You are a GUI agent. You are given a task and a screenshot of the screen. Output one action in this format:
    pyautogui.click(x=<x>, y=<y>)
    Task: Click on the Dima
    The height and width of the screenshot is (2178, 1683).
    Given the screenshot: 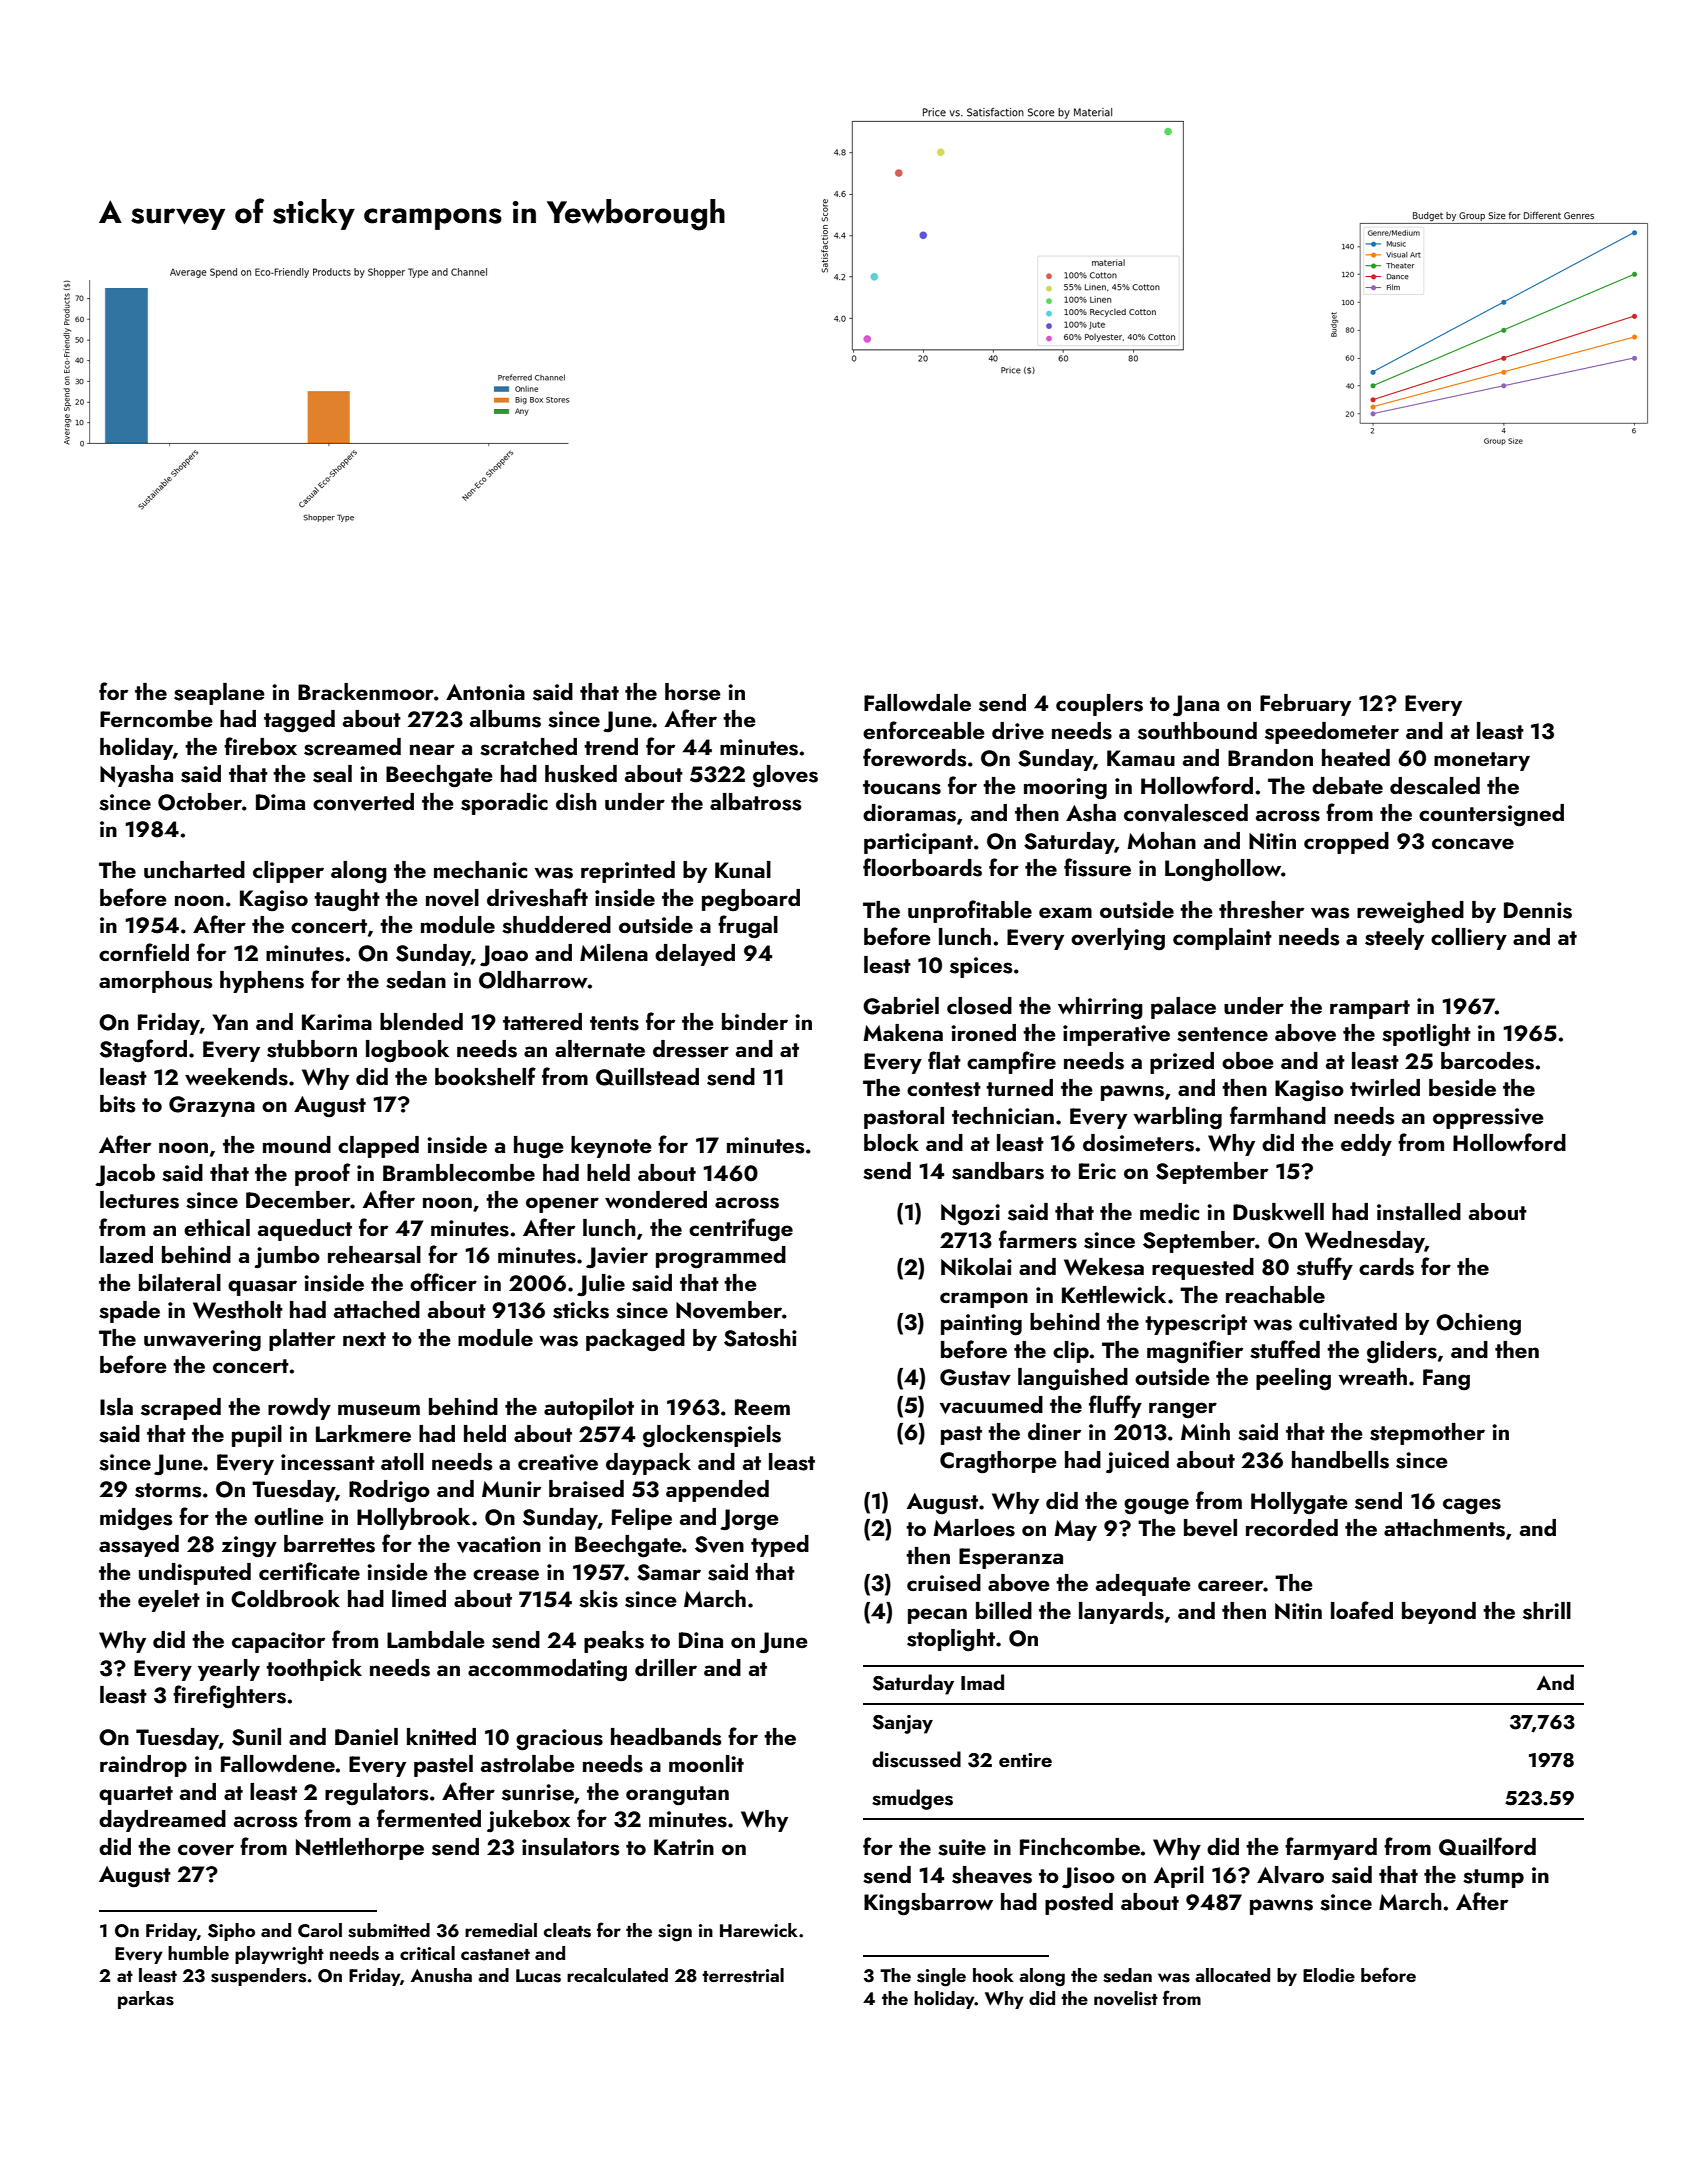 What is the action you would take?
    pyautogui.click(x=280, y=802)
